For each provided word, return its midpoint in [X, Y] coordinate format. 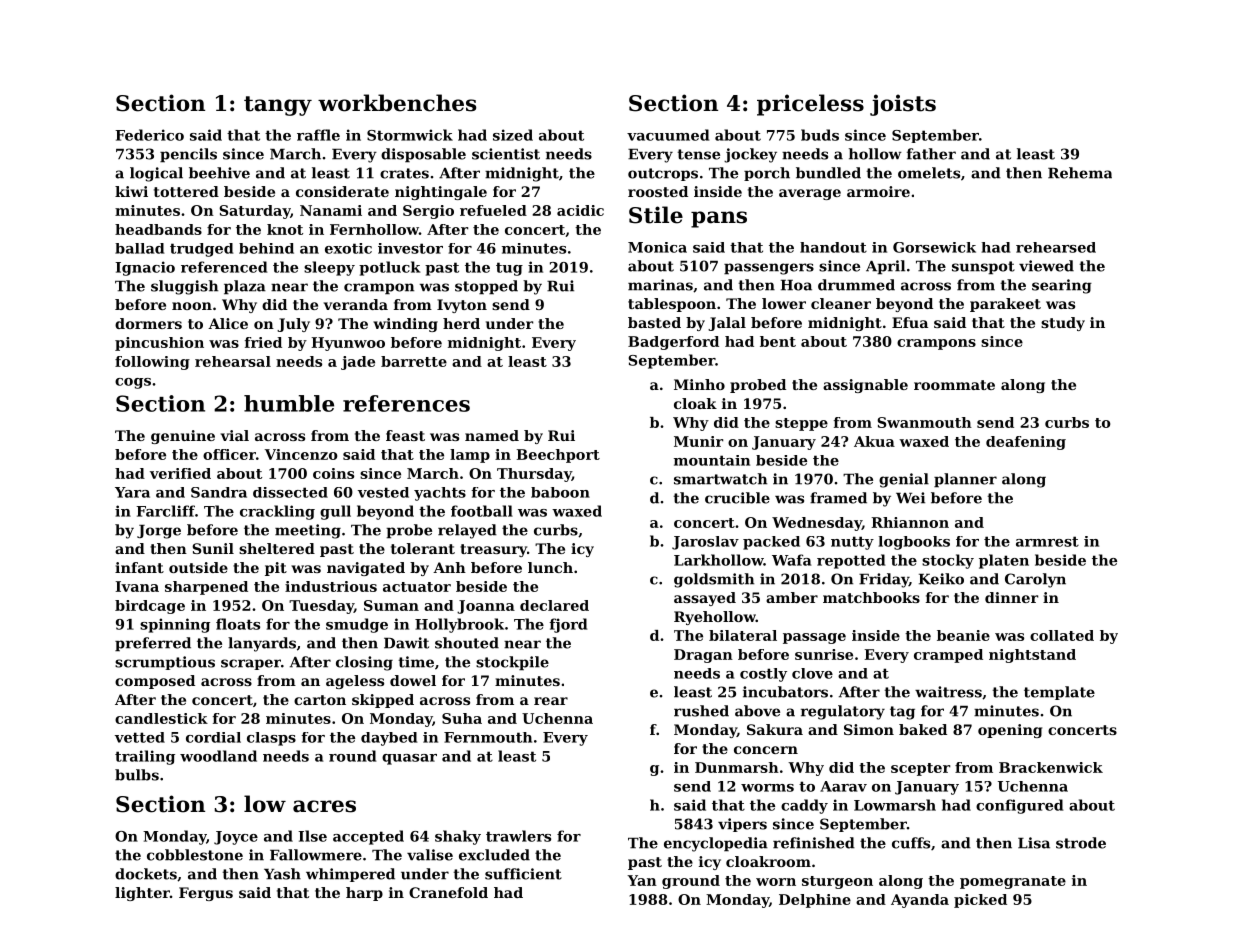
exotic [348, 248]
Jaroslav [705, 543]
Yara [132, 492]
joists [903, 105]
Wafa [792, 560]
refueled [493, 210]
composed [155, 682]
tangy [278, 106]
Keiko [941, 579]
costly [763, 675]
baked [923, 729]
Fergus [206, 894]
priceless [810, 105]
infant [139, 567]
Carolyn [1035, 580]
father [931, 154]
